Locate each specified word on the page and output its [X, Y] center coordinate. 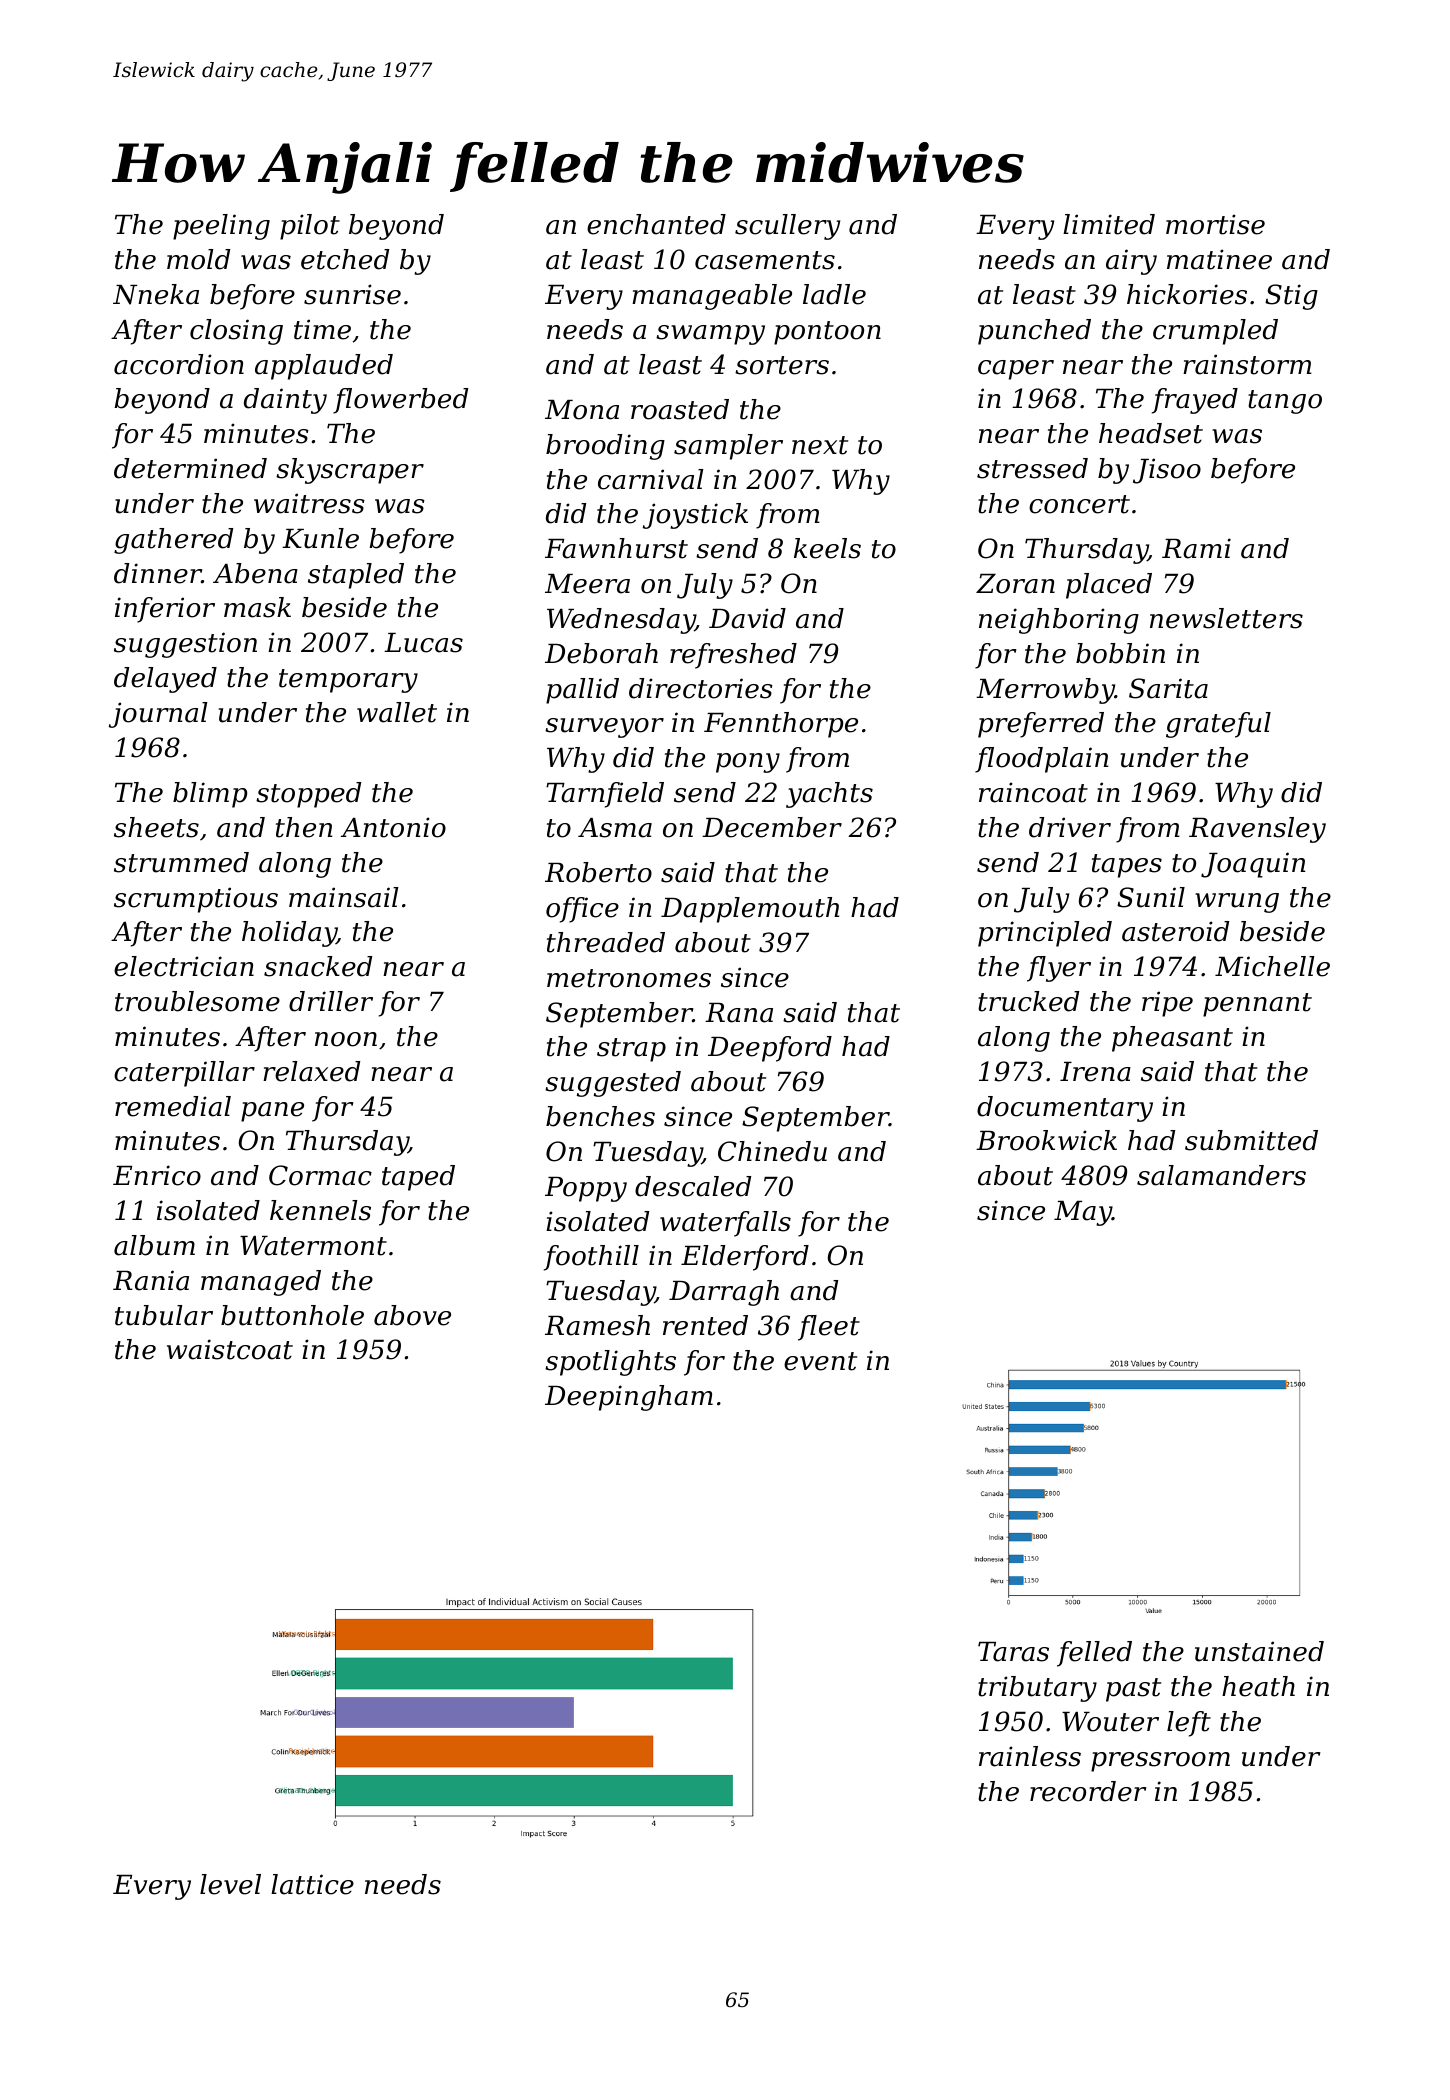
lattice [312, 1884]
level [230, 1884]
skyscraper [350, 471]
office [582, 910]
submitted [1251, 1140]
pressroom [1160, 1762]
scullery [787, 227]
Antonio [393, 827]
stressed [1032, 468]
